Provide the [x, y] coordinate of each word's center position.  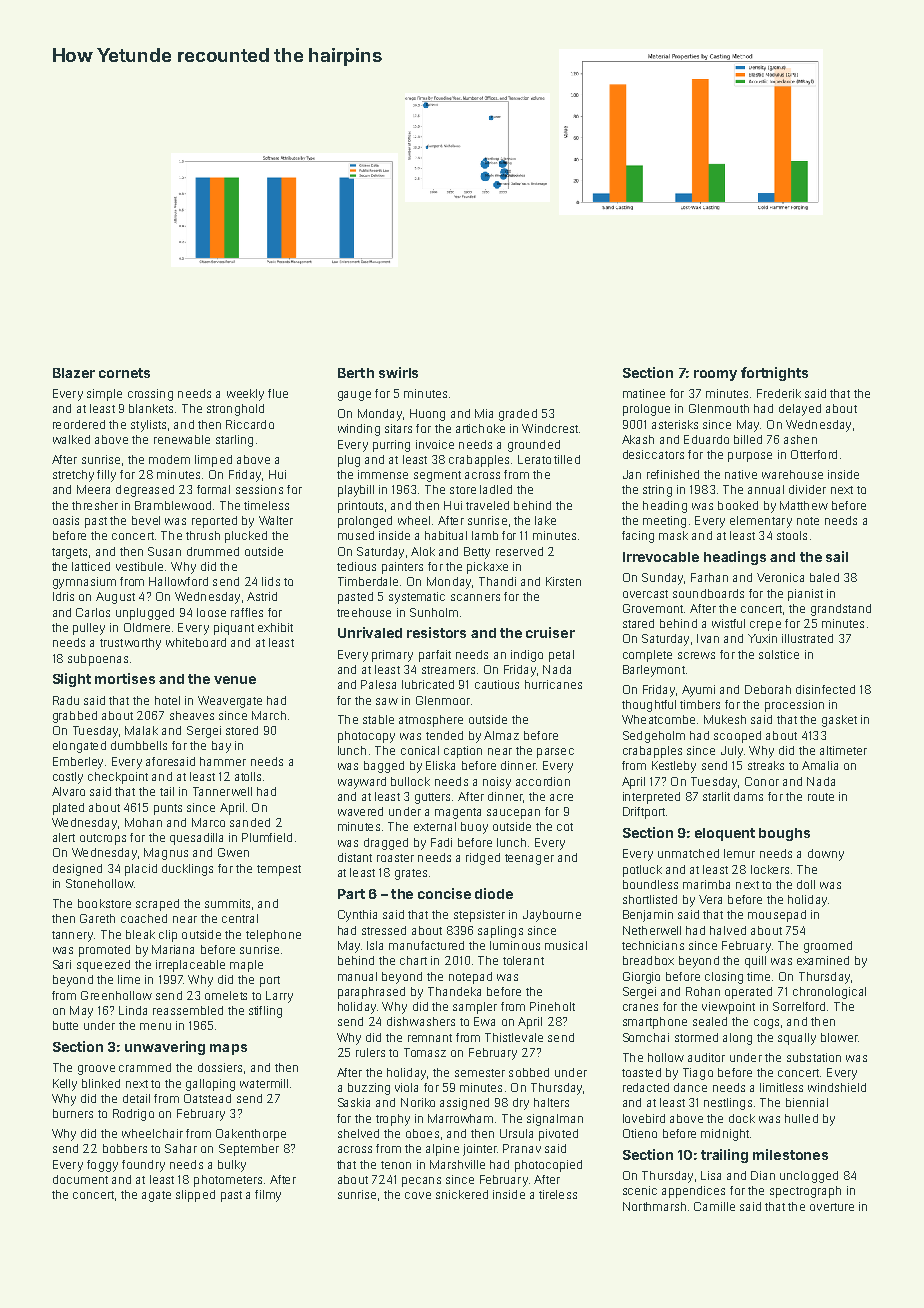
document [80, 1179]
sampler [475, 1008]
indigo [527, 656]
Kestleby [674, 767]
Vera [710, 899]
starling [234, 441]
